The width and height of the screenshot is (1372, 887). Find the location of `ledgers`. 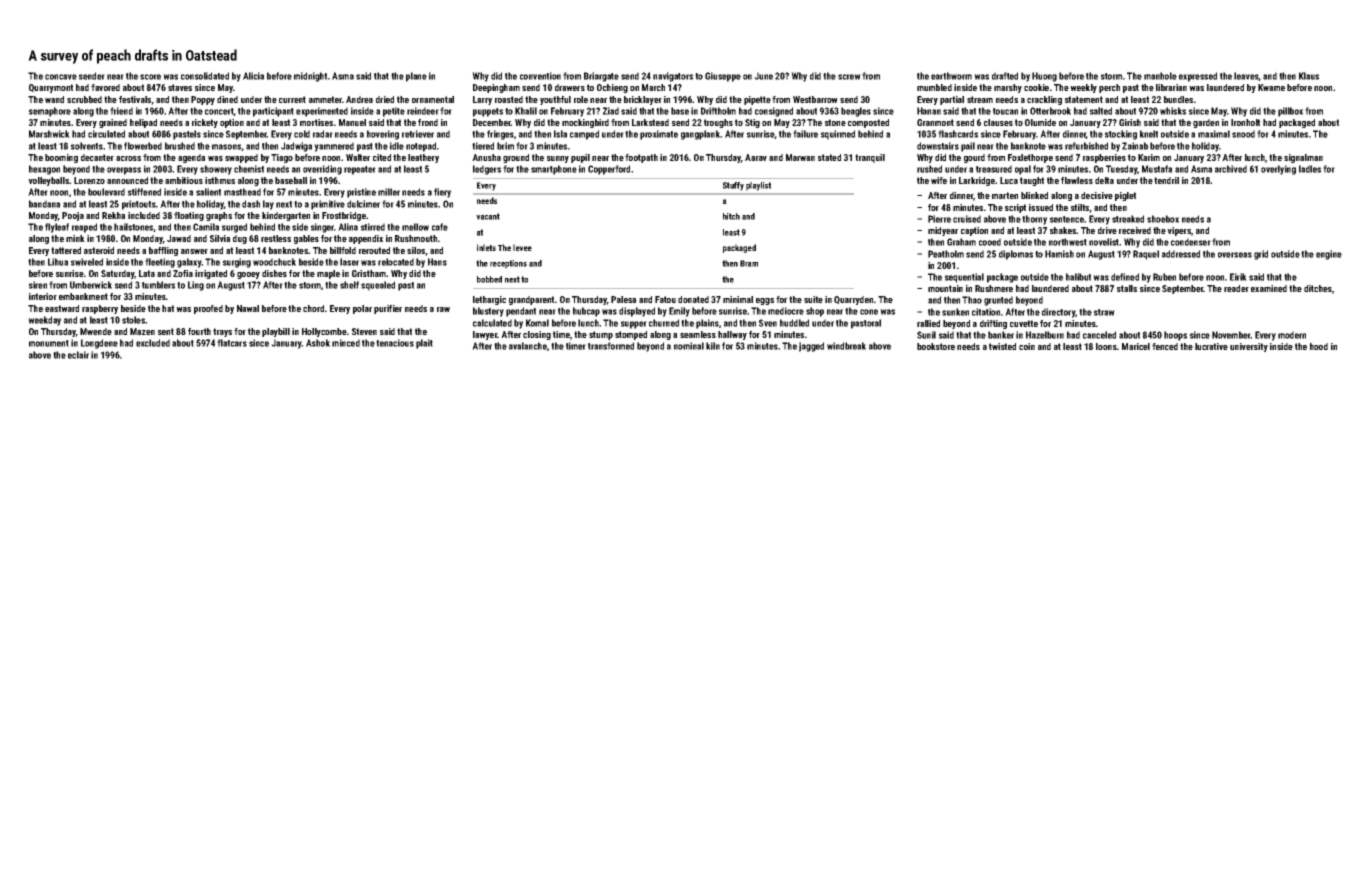

ledgers is located at coordinates (487, 170).
